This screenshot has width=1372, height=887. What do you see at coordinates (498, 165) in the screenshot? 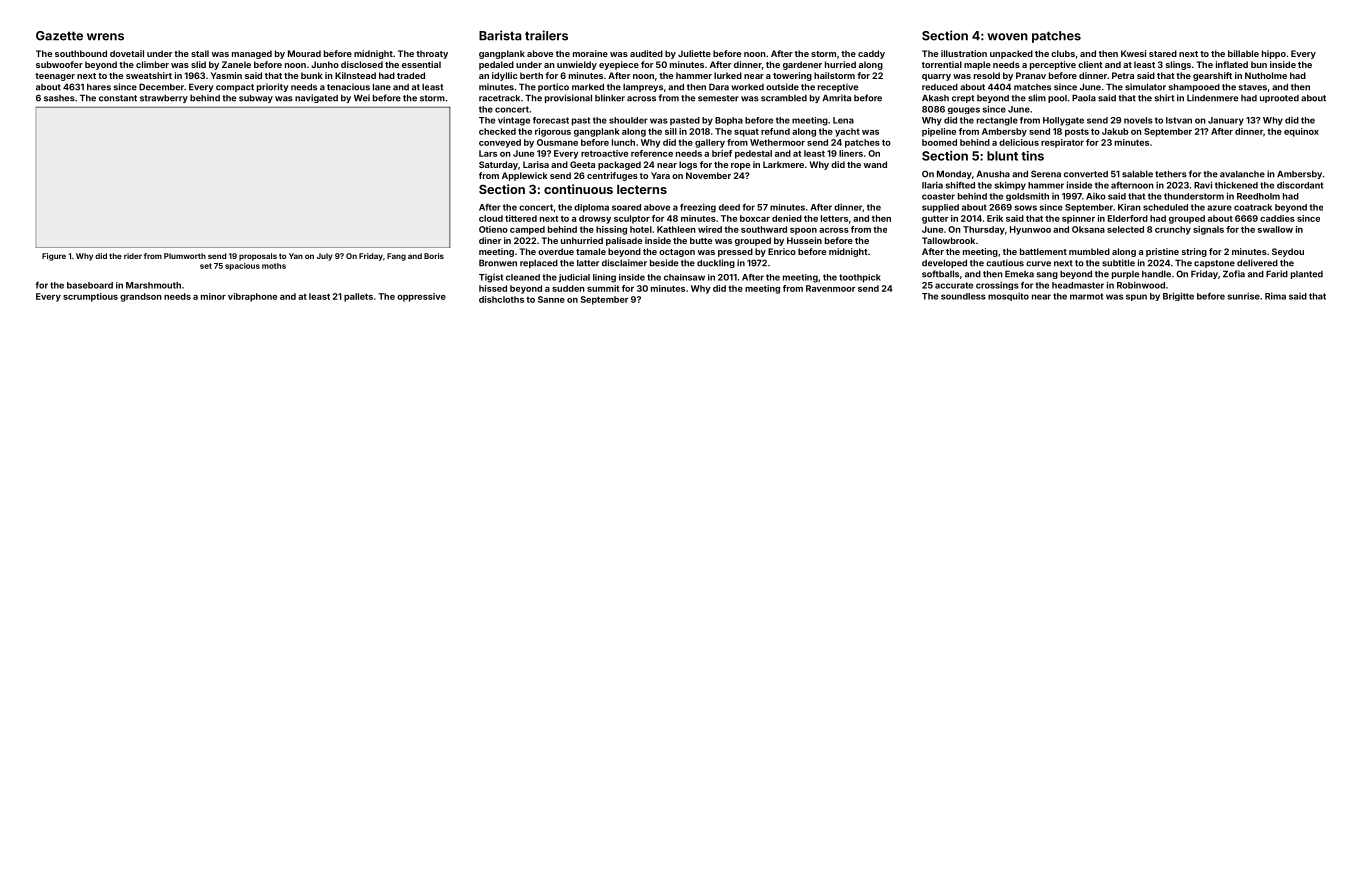
I see `Saturday` at bounding box center [498, 165].
